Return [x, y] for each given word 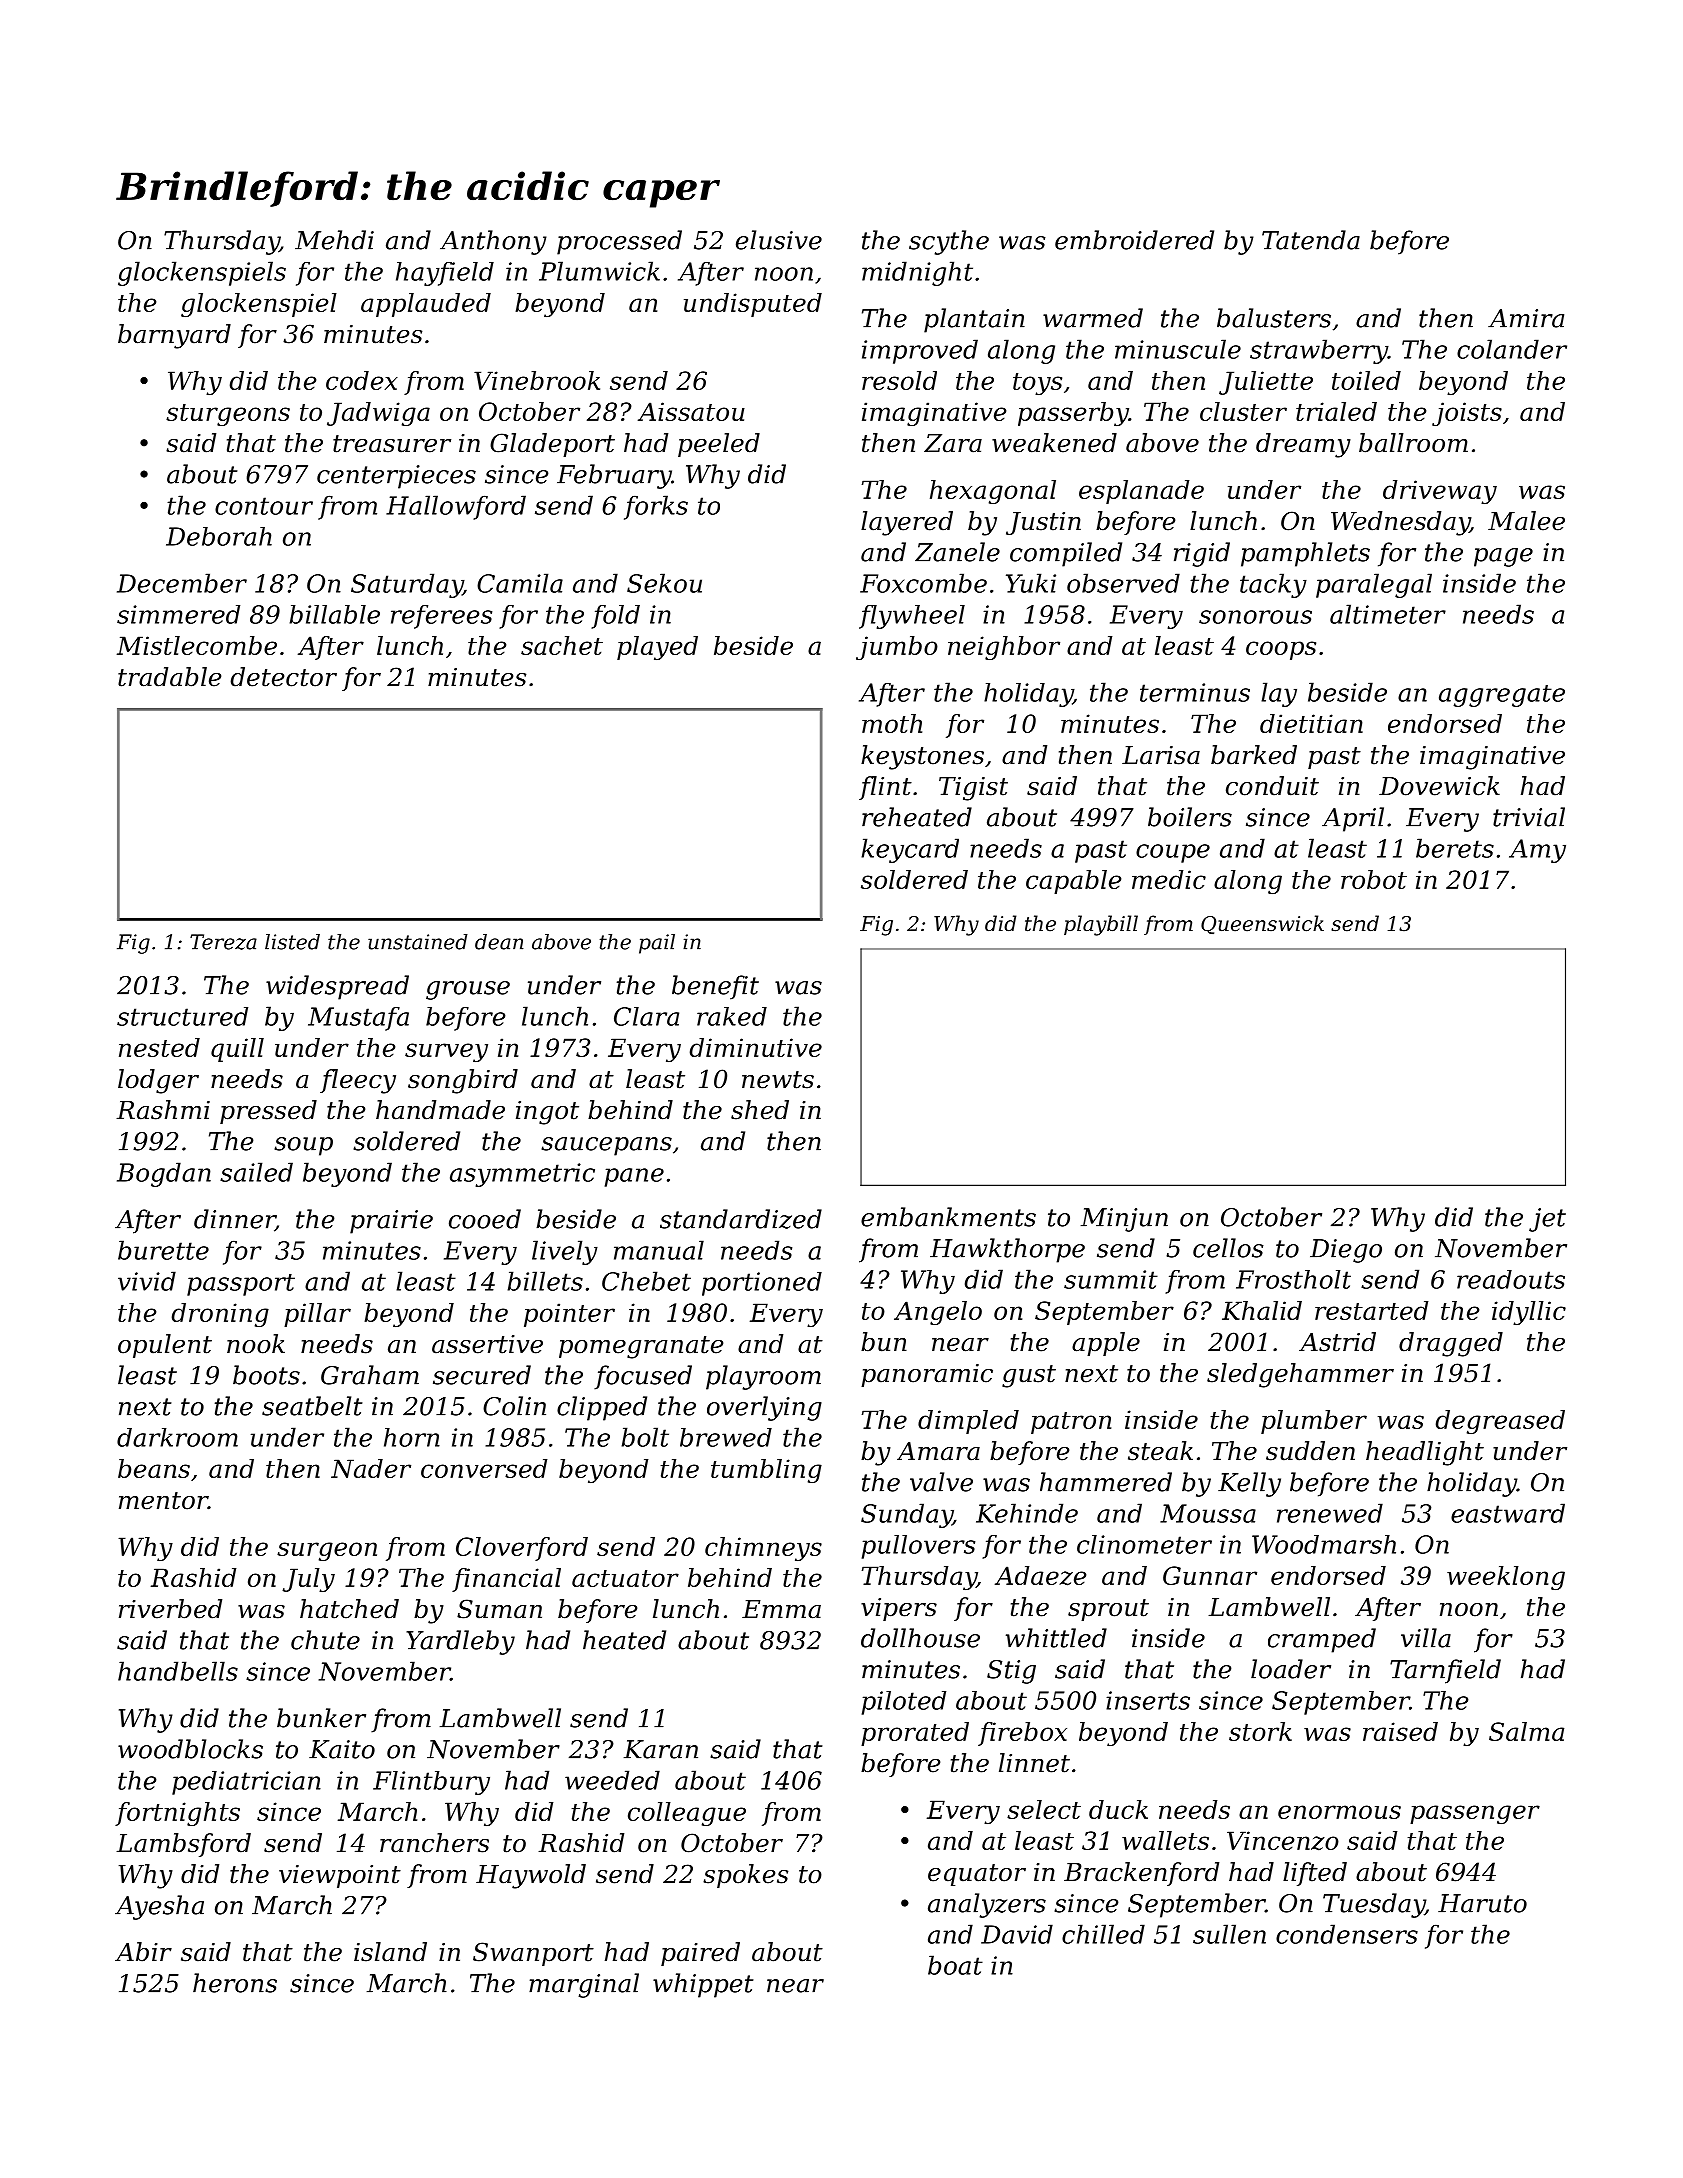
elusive [779, 240]
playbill [1101, 925]
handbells [178, 1671]
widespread [337, 987]
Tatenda [1311, 240]
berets [1455, 848]
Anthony [493, 242]
